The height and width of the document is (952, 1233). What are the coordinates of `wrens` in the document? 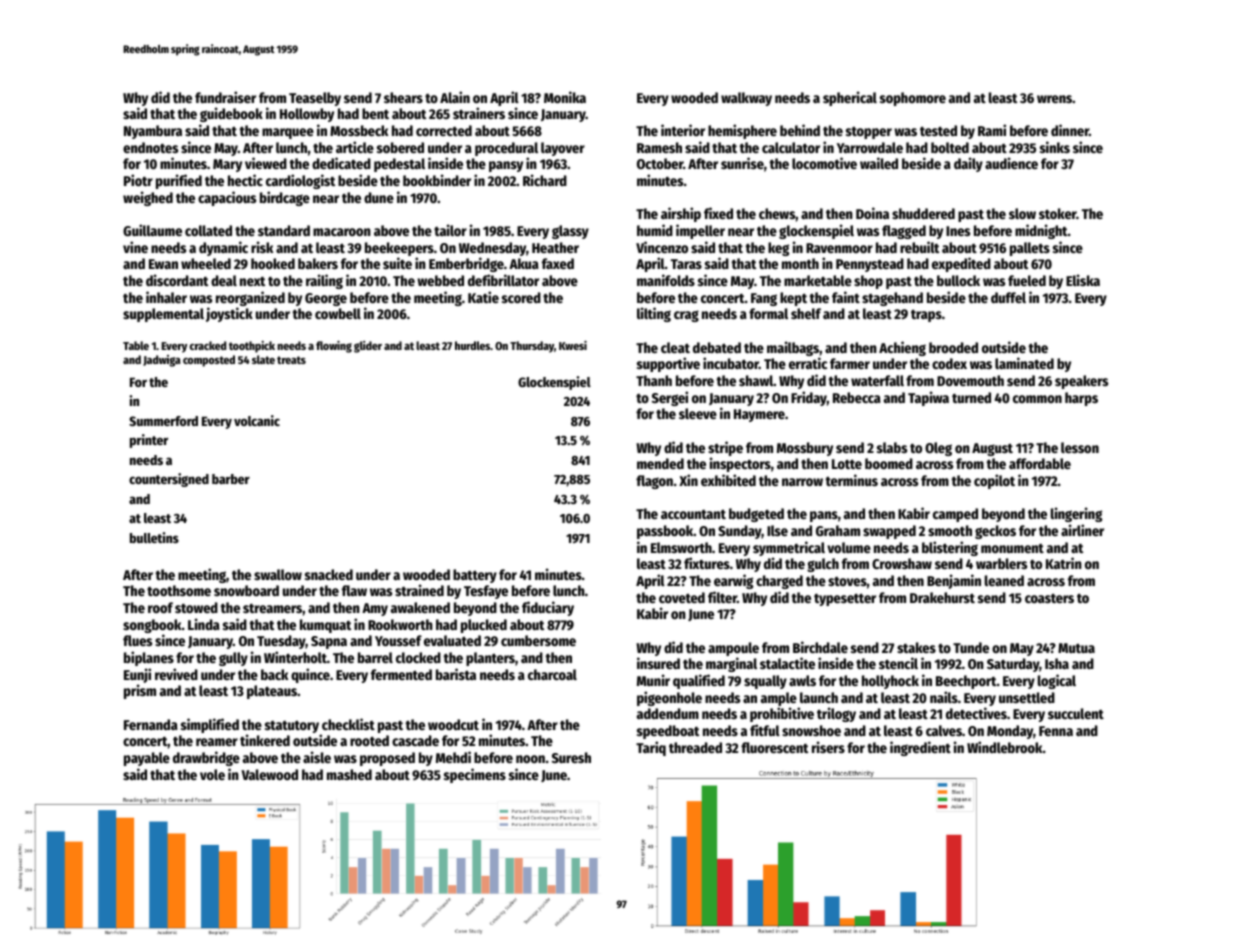 It's located at (1054, 99).
